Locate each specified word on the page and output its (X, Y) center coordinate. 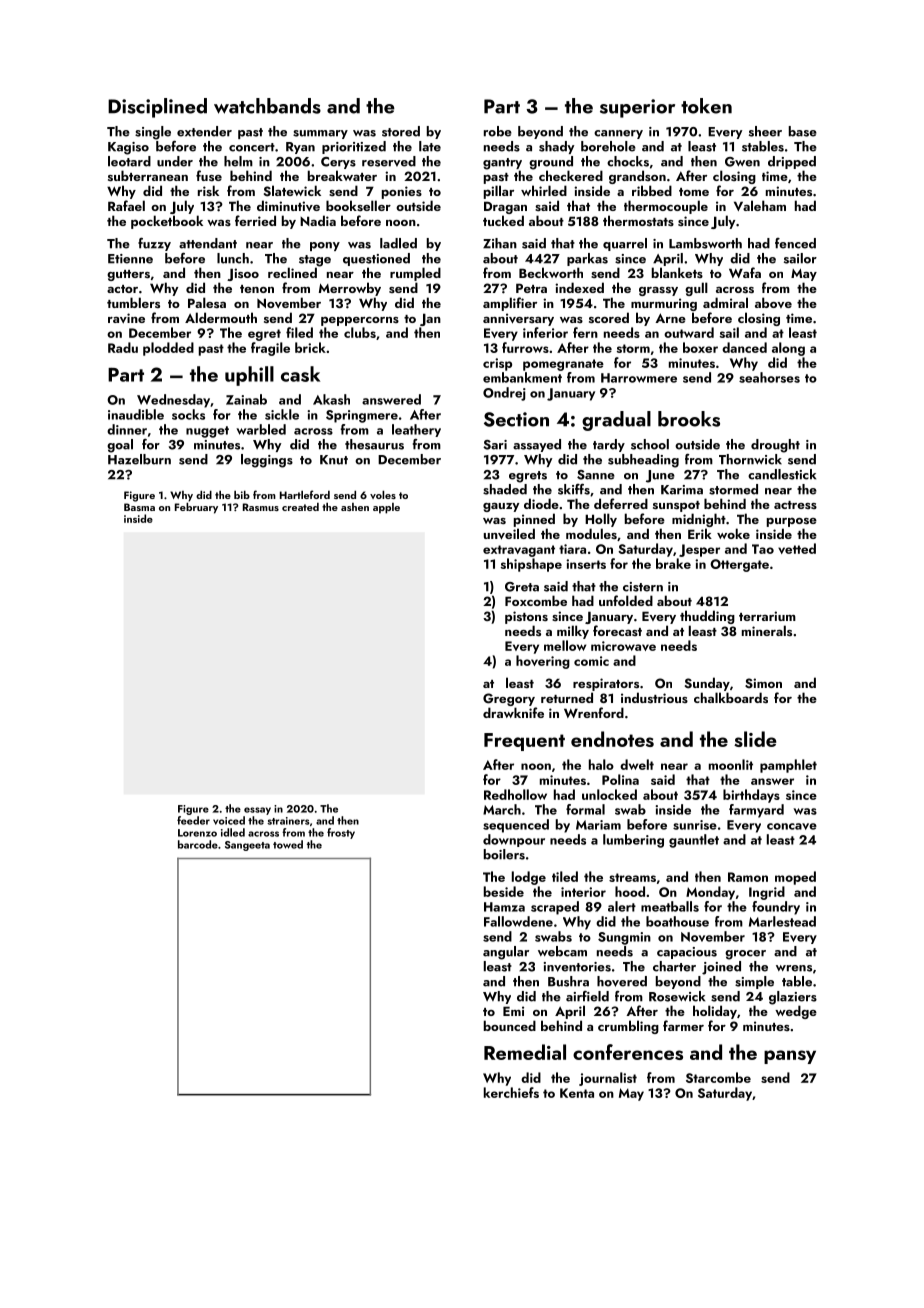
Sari (495, 445)
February (196, 508)
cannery (618, 134)
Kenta (577, 1093)
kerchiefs (511, 1092)
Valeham (760, 205)
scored (609, 317)
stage (315, 261)
